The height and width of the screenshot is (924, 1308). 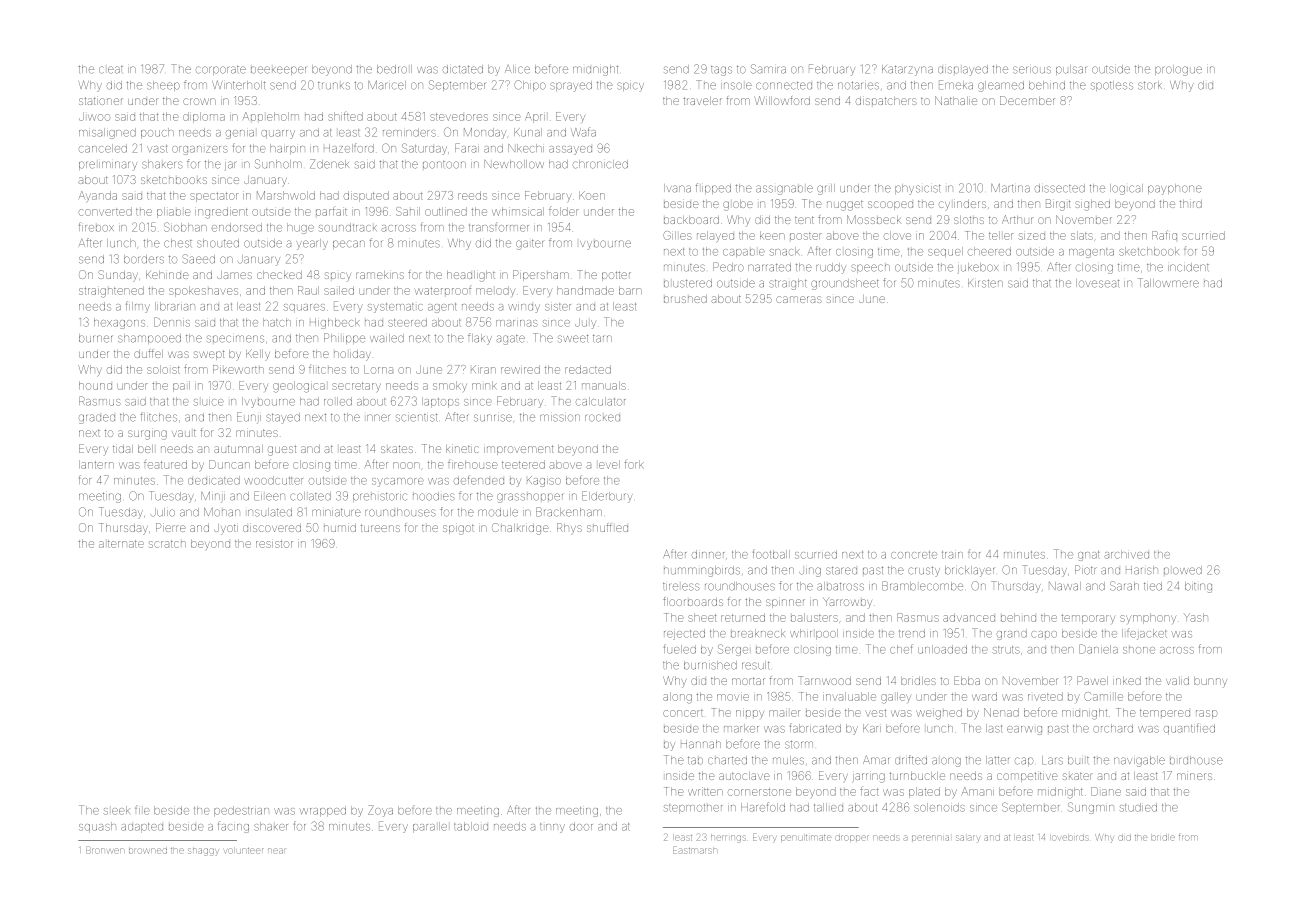 I want to click on parallel, so click(x=430, y=827).
